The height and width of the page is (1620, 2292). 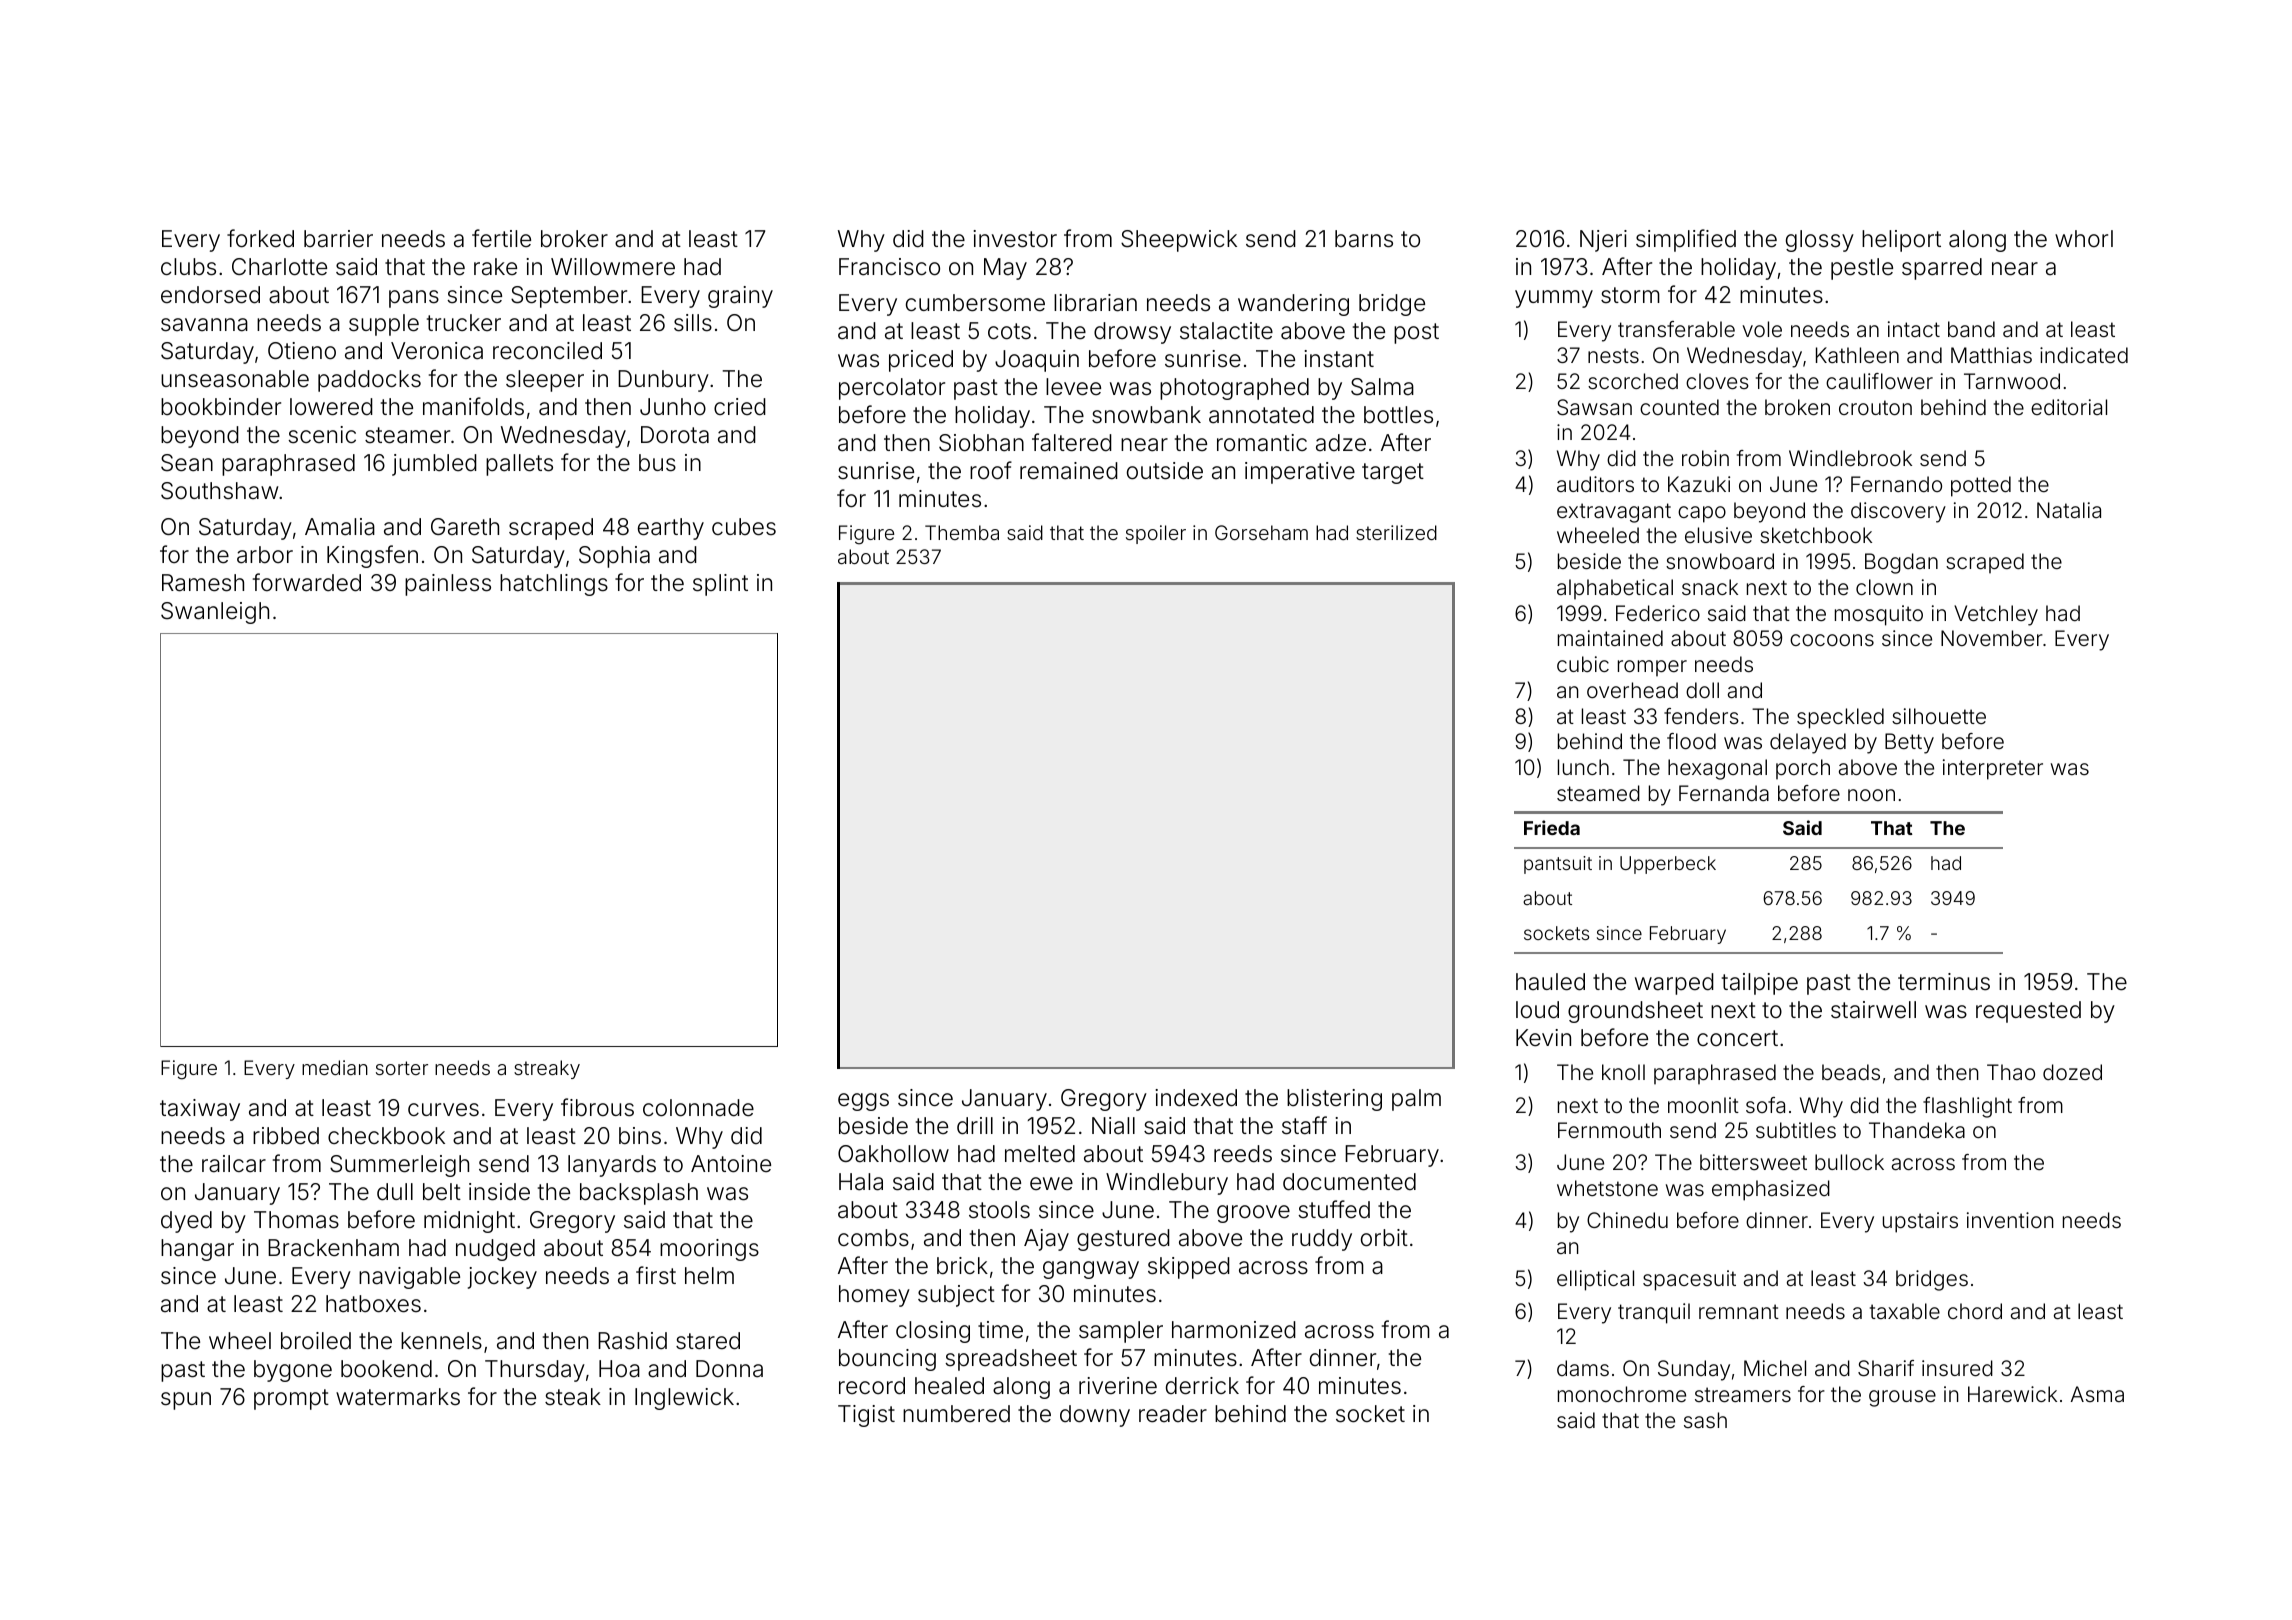 What do you see at coordinates (1902, 1398) in the page?
I see `grouse` at bounding box center [1902, 1398].
